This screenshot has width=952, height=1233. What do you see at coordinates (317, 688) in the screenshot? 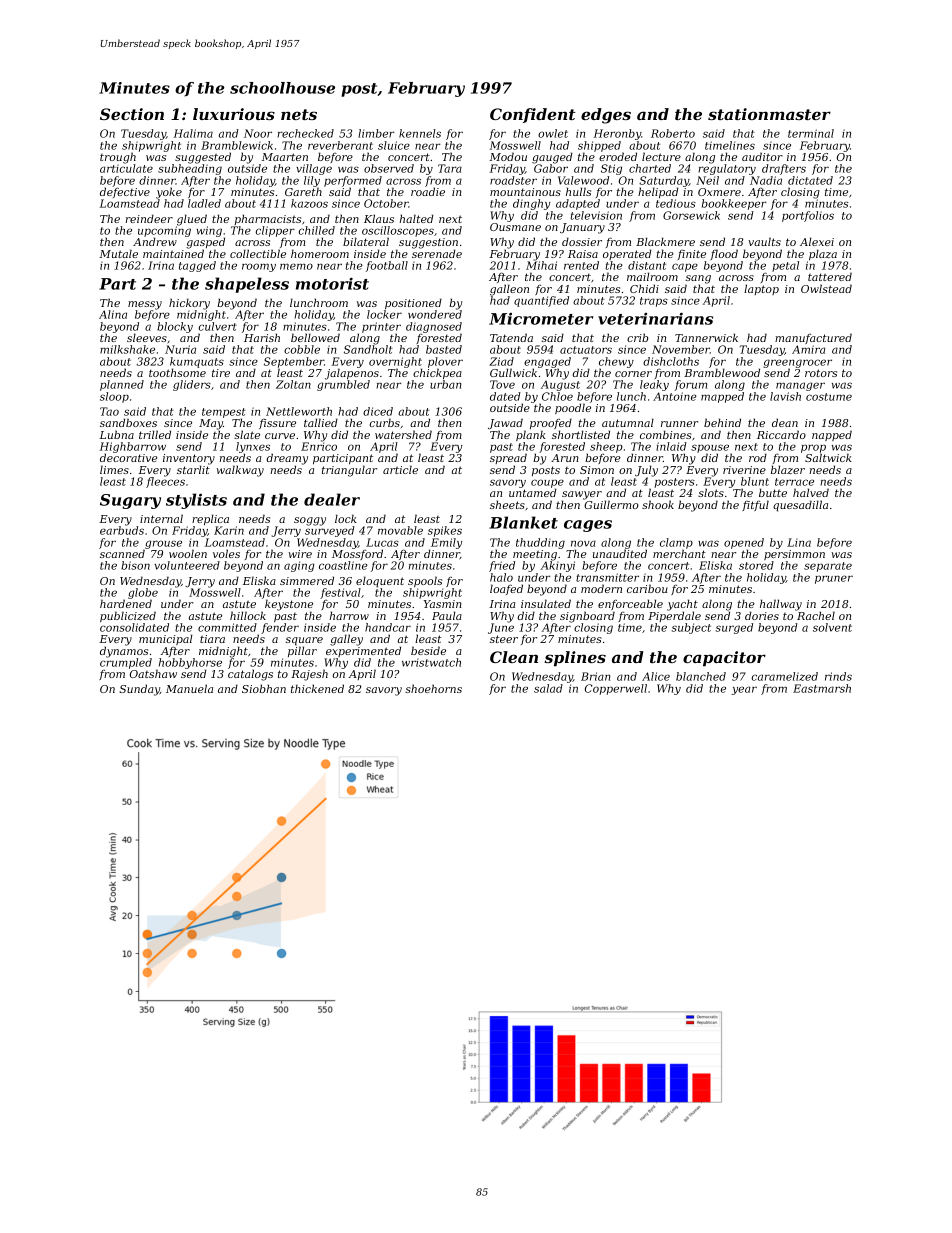
I see `thickened` at bounding box center [317, 688].
